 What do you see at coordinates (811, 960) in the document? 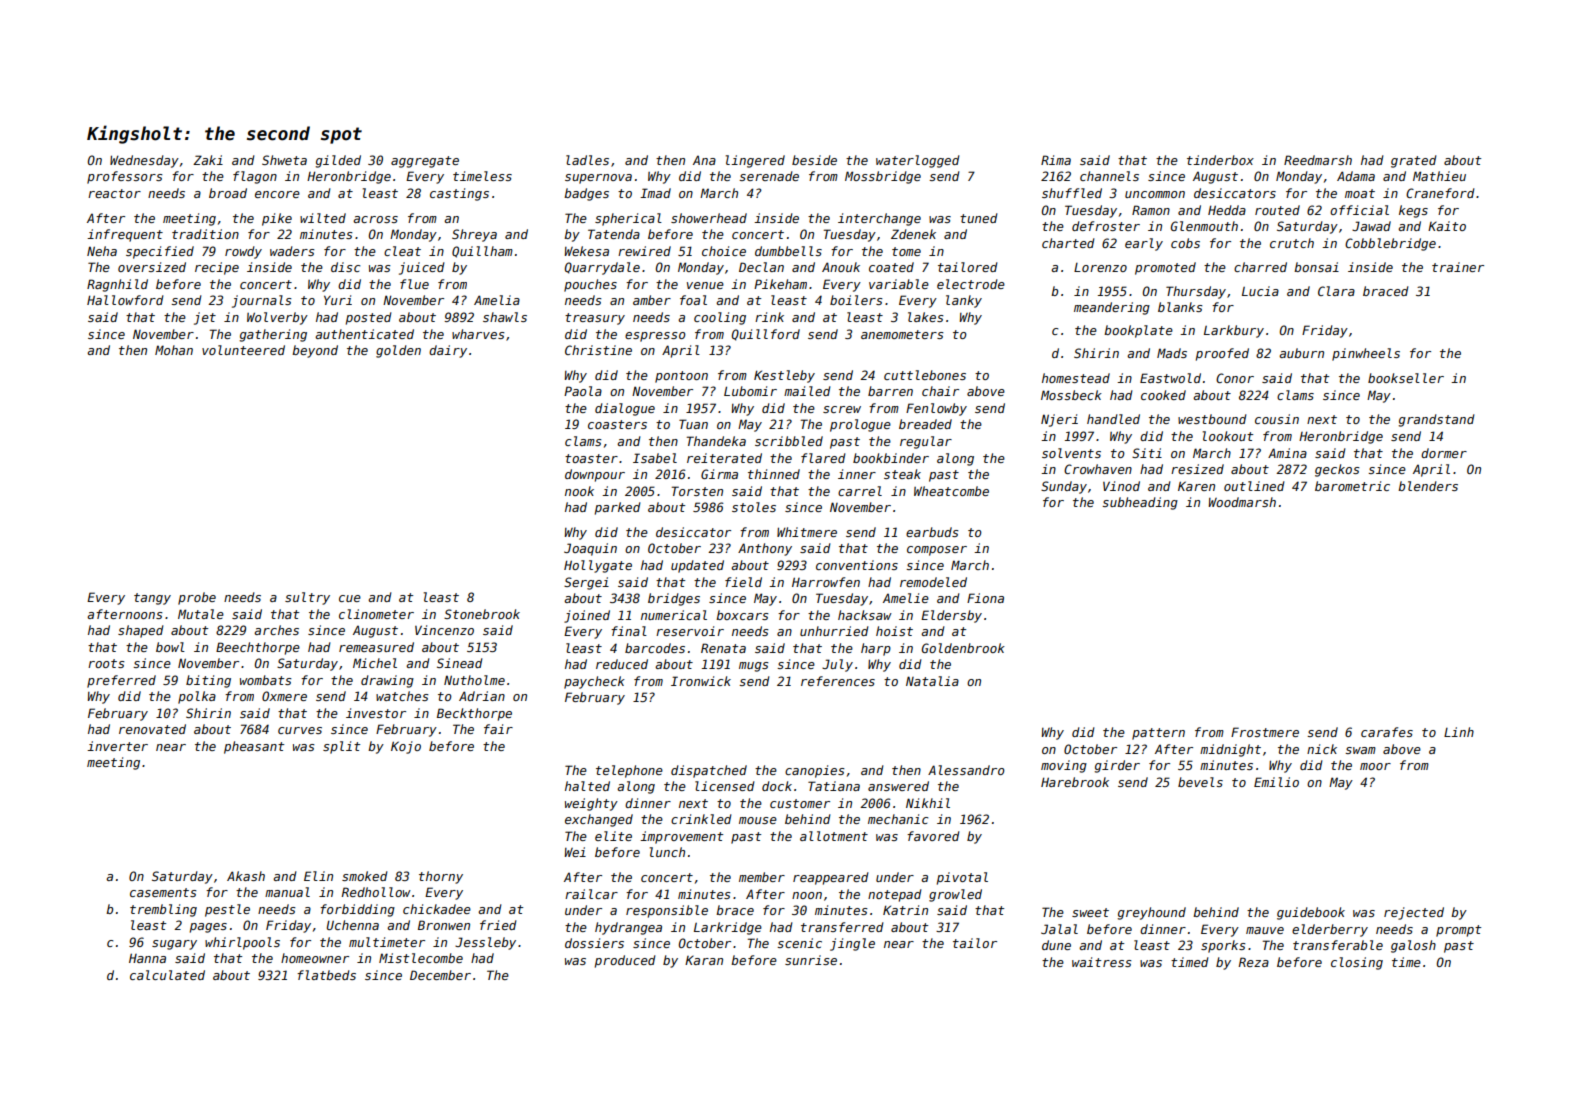
I see `sunrise` at bounding box center [811, 960].
